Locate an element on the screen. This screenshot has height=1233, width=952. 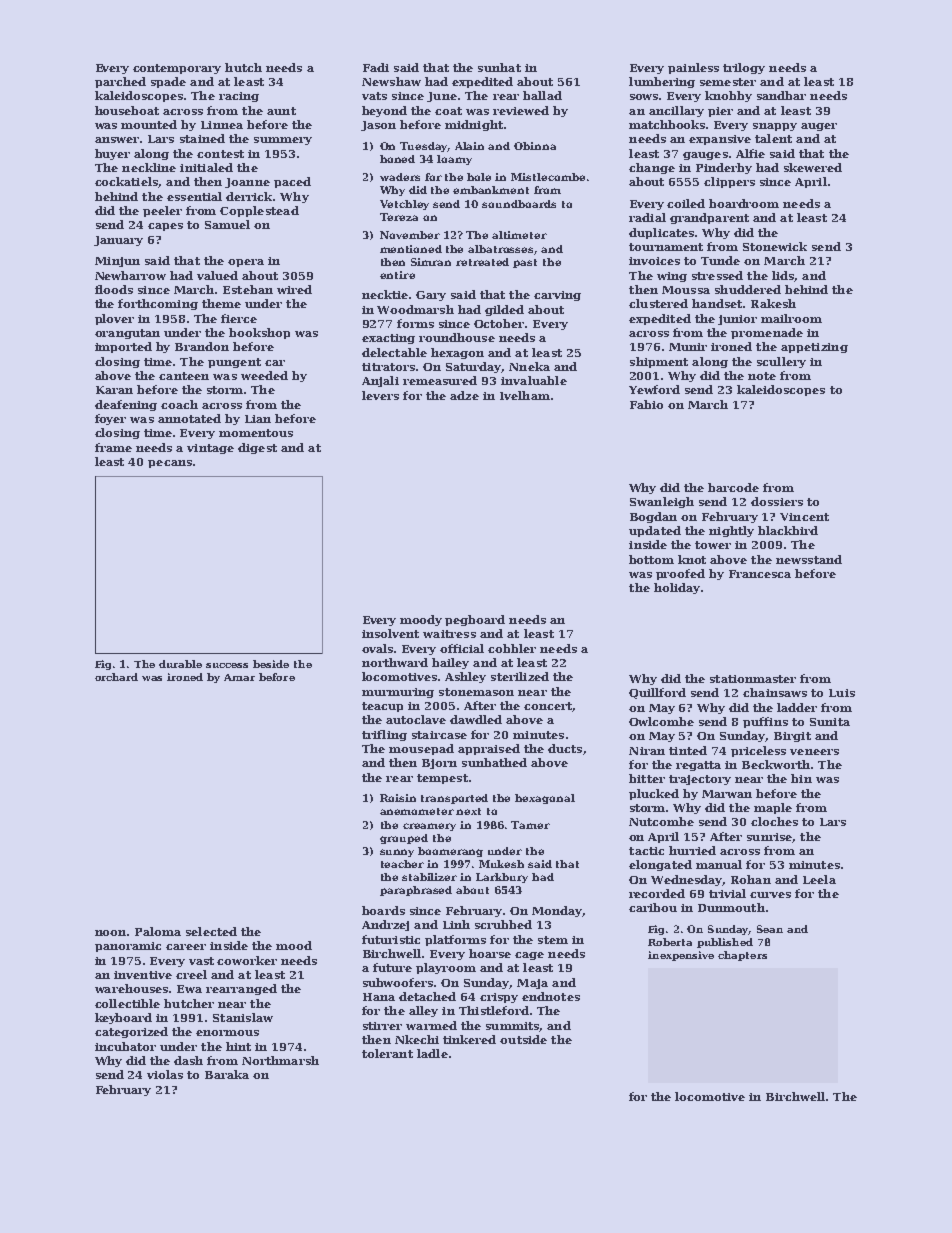
Vetchley is located at coordinates (404, 205).
